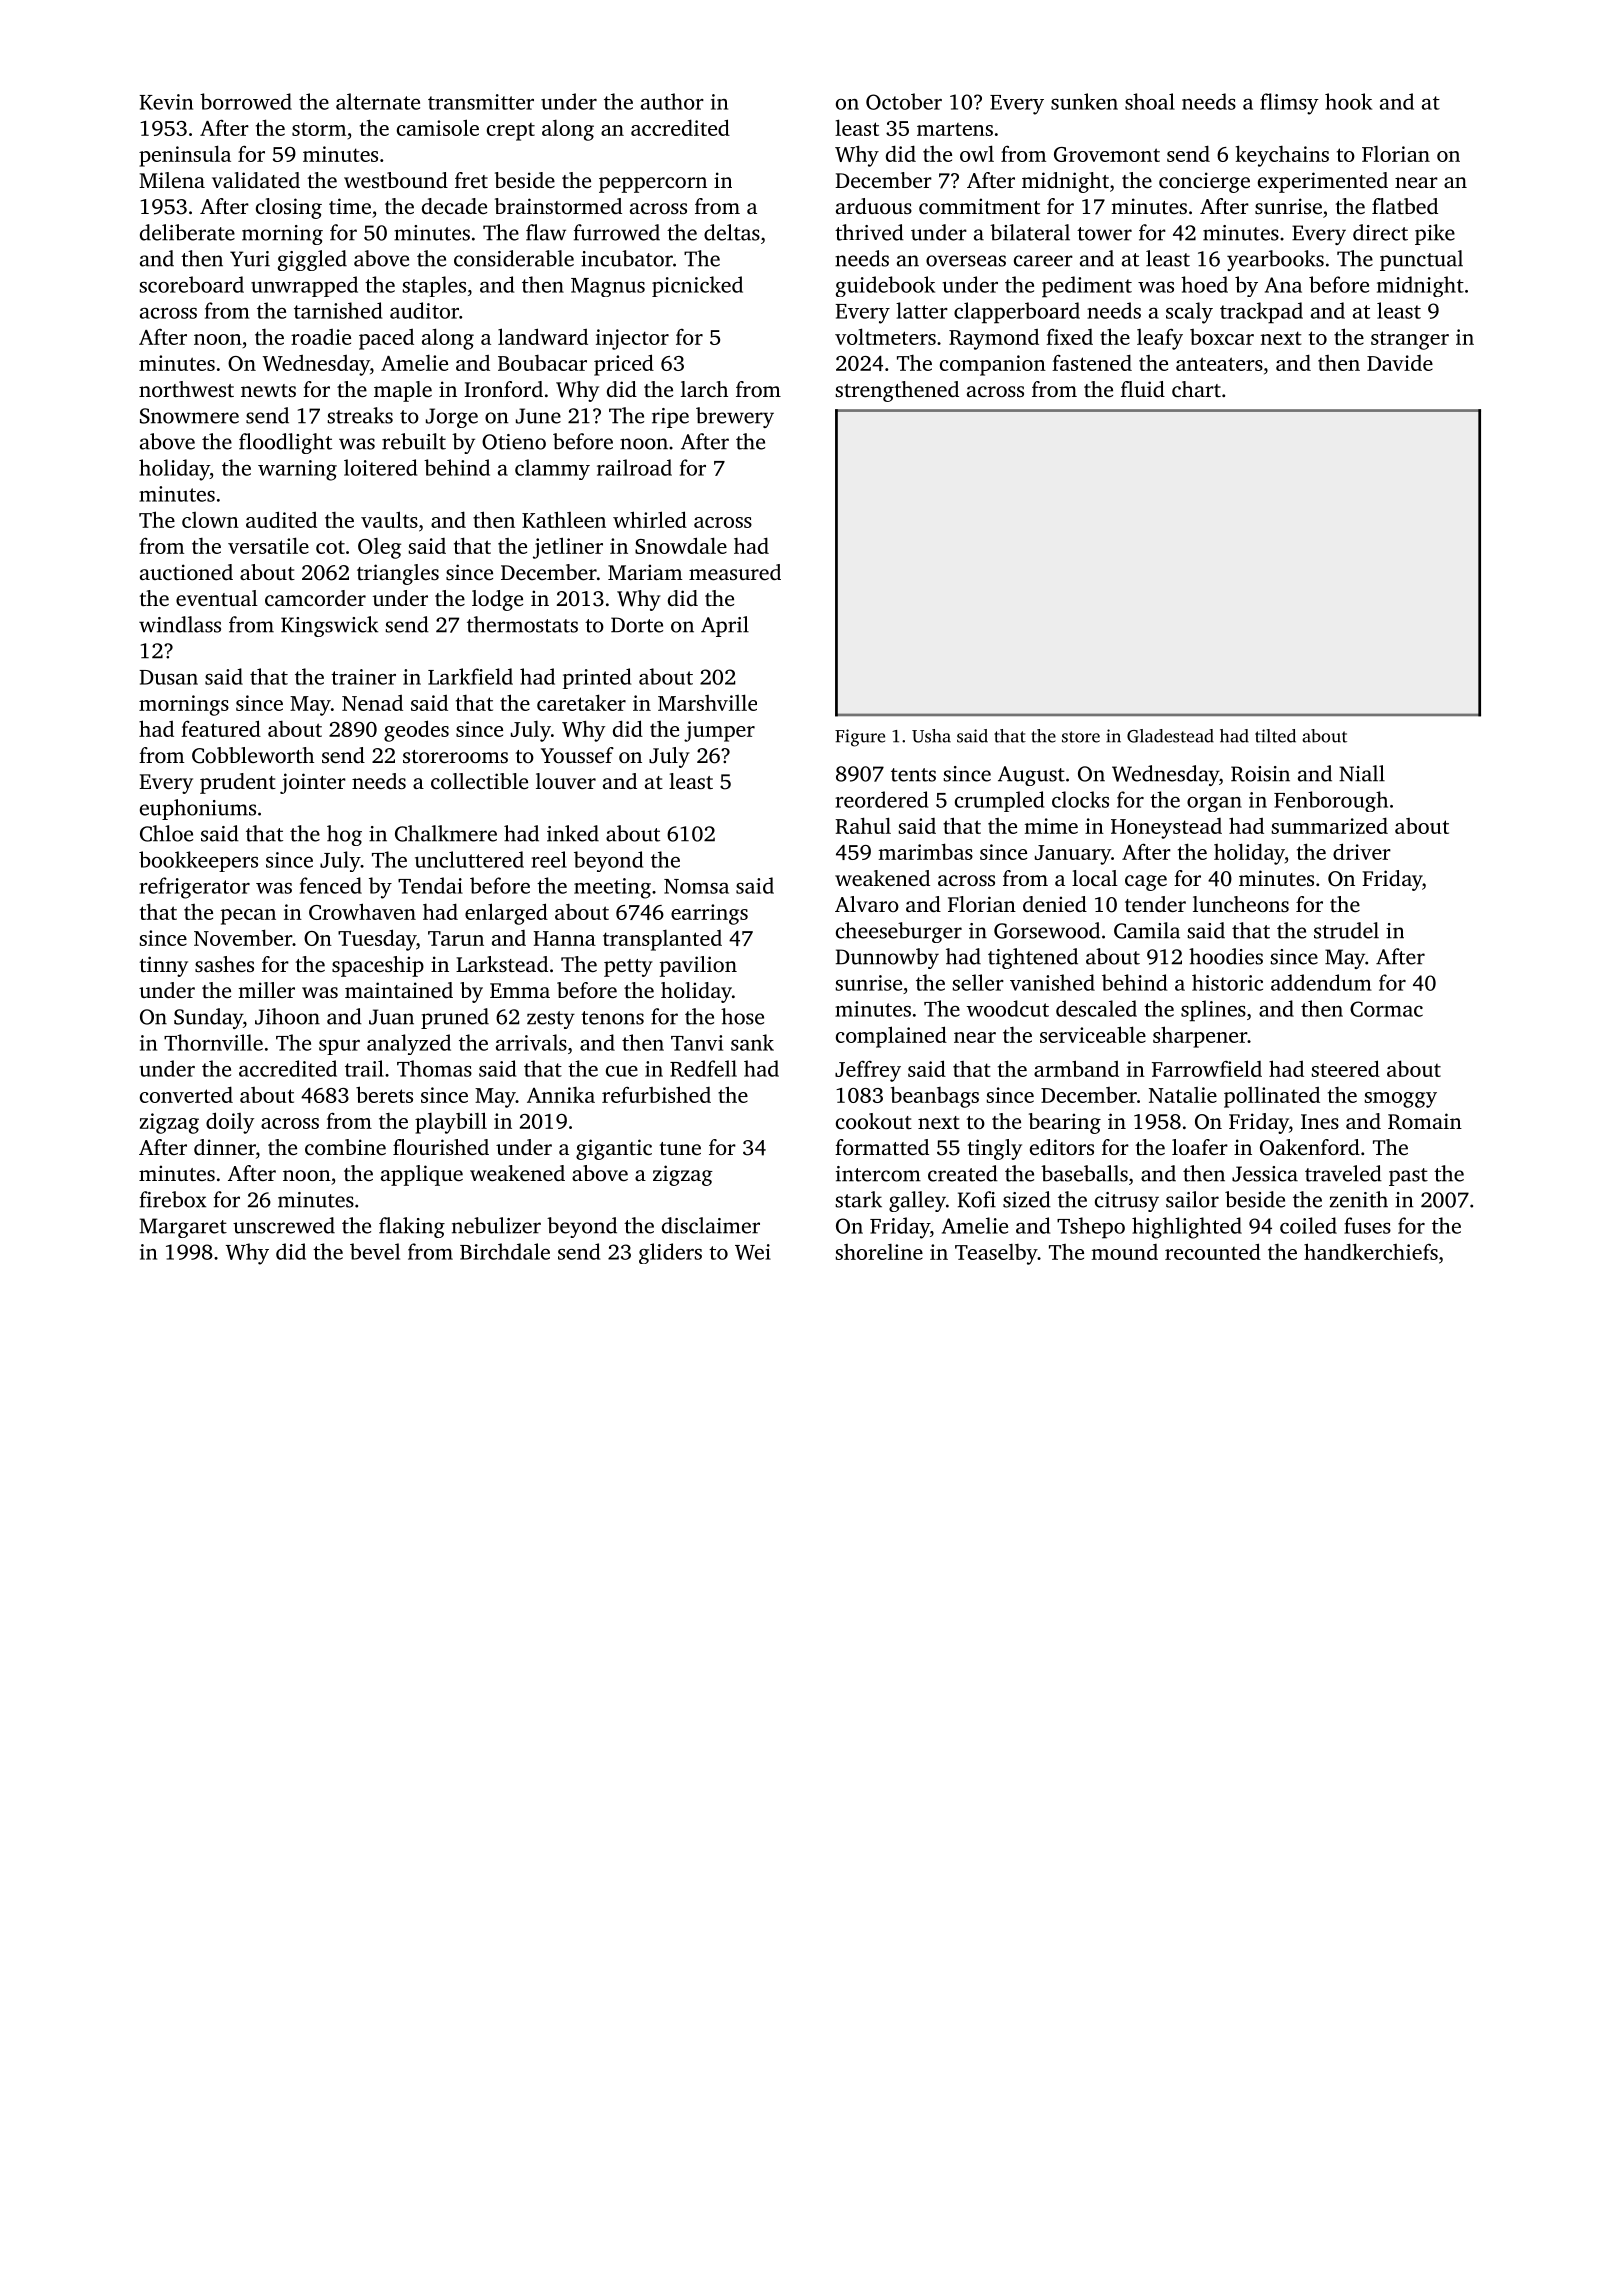 The image size is (1620, 2292). What do you see at coordinates (166, 102) in the screenshot?
I see `Kevin` at bounding box center [166, 102].
